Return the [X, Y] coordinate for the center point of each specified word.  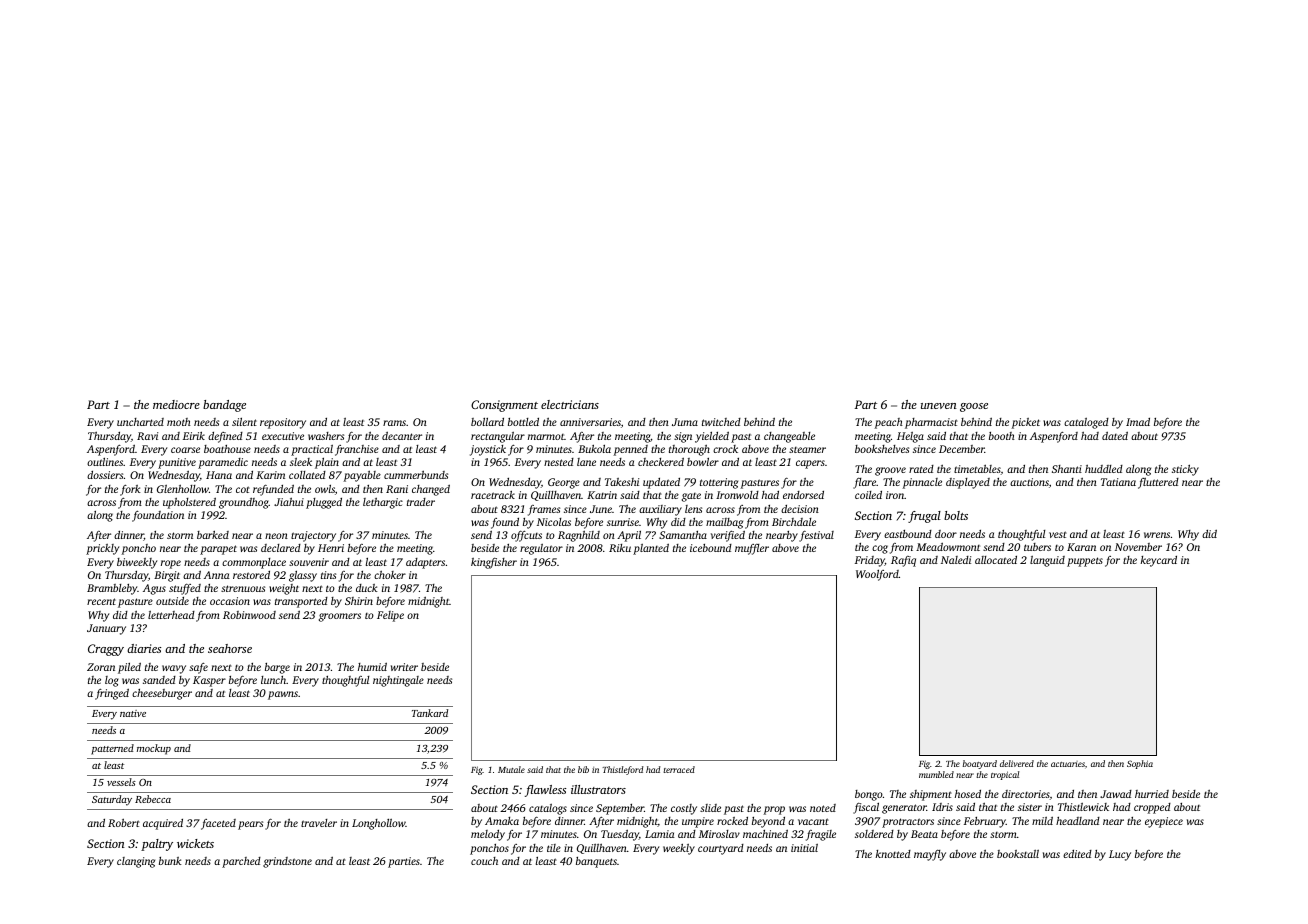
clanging [136, 862]
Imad [1138, 422]
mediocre [176, 404]
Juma [685, 422]
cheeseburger [162, 694]
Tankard [430, 713]
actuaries [1068, 764]
